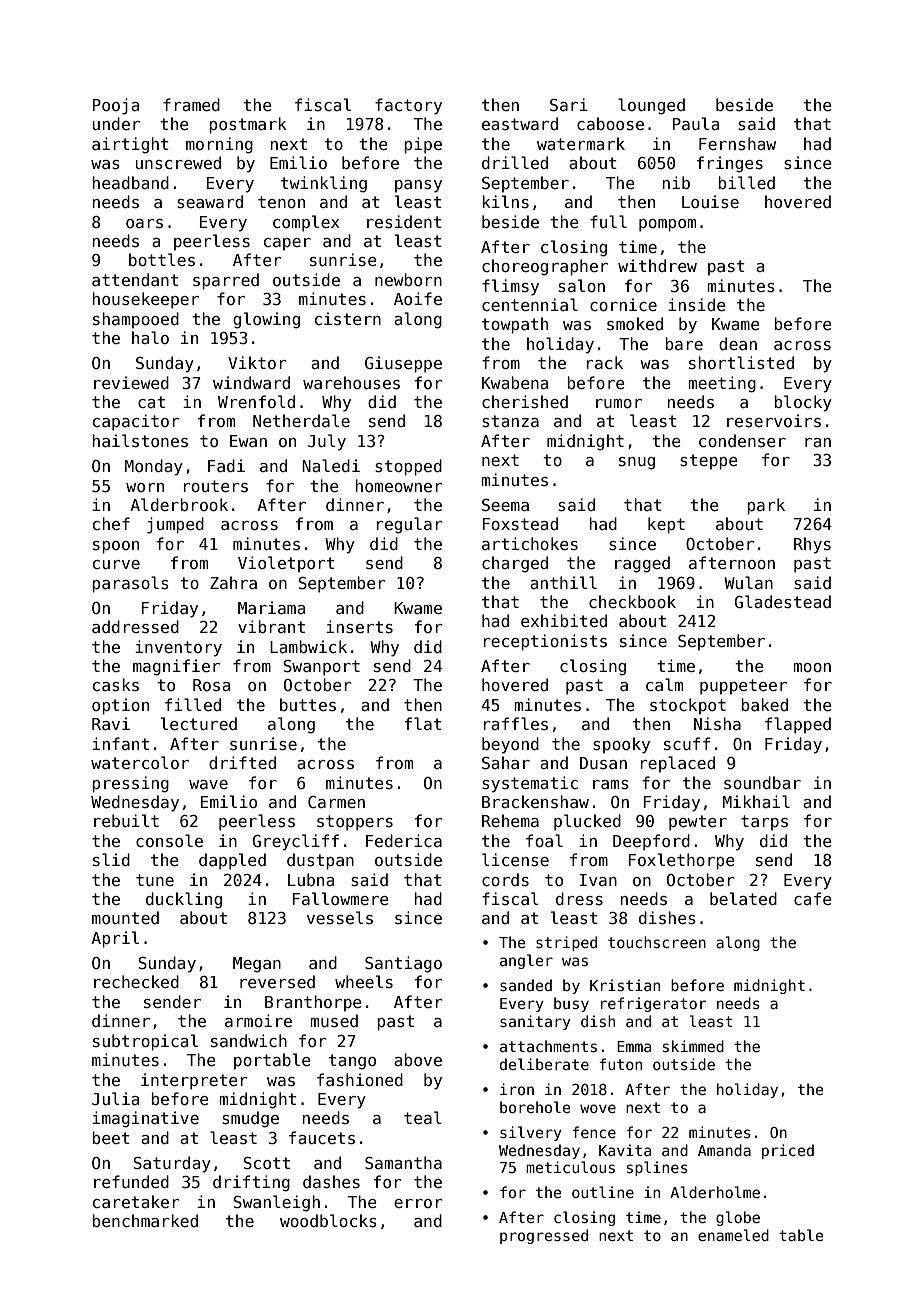 This screenshot has width=924, height=1308. I want to click on progressed, so click(544, 1236).
